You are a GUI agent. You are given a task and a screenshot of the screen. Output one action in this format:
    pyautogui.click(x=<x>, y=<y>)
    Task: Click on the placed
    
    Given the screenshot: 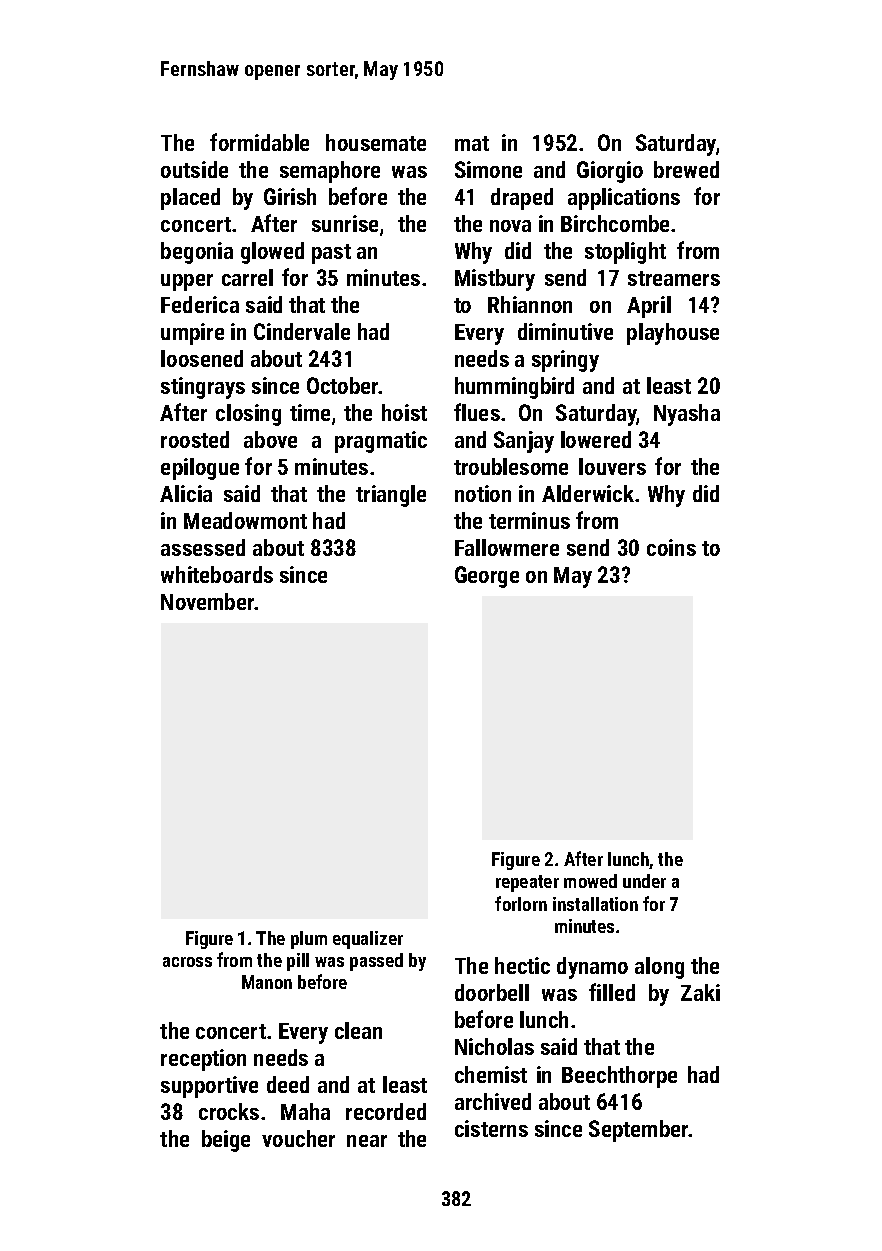 What is the action you would take?
    pyautogui.click(x=190, y=199)
